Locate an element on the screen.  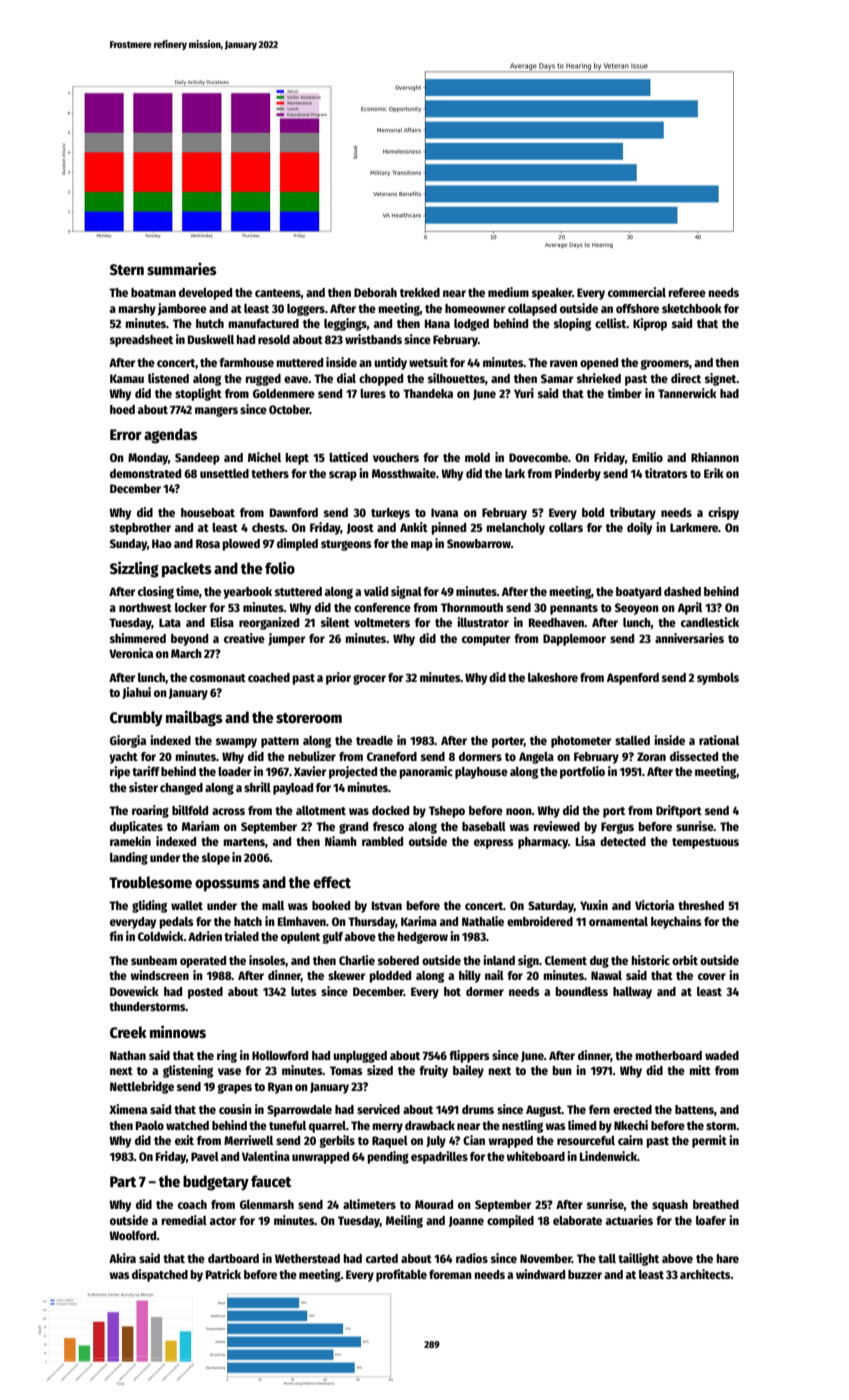
Ivana is located at coordinates (444, 512).
